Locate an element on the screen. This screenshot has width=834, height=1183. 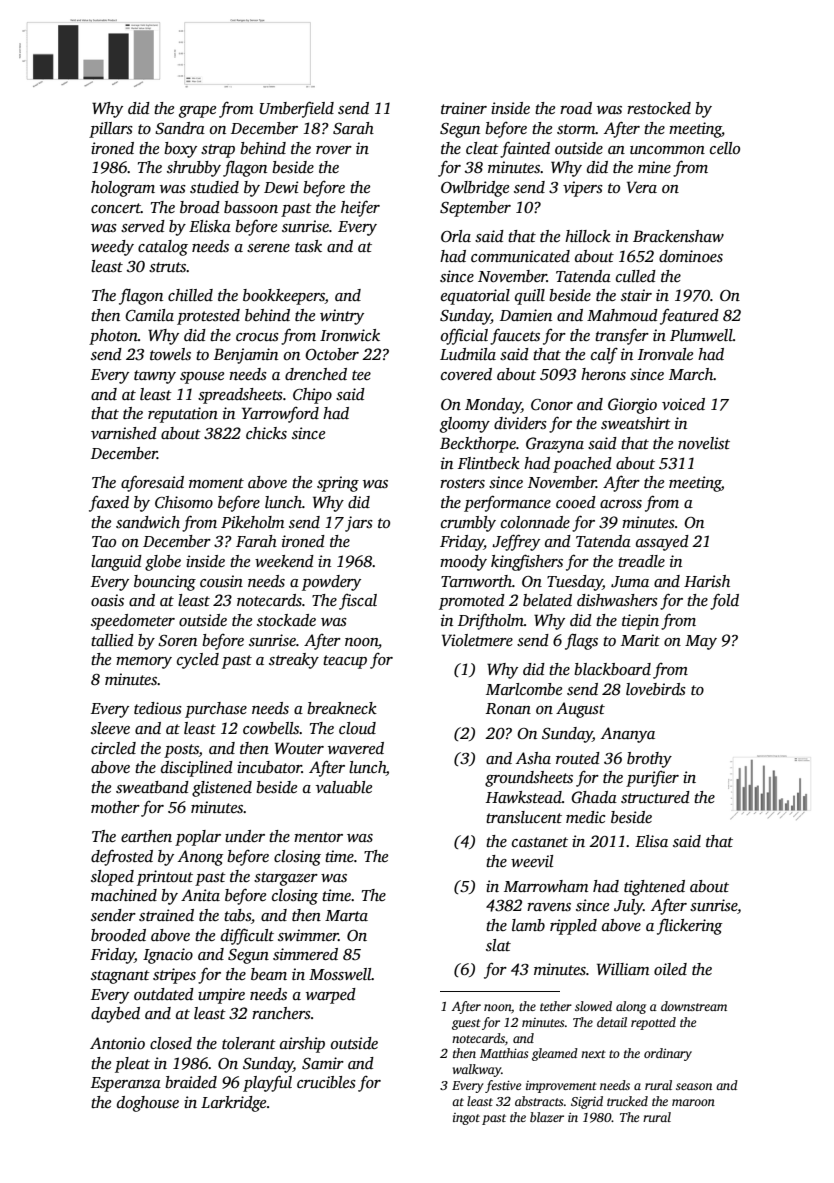
flags is located at coordinates (581, 641).
